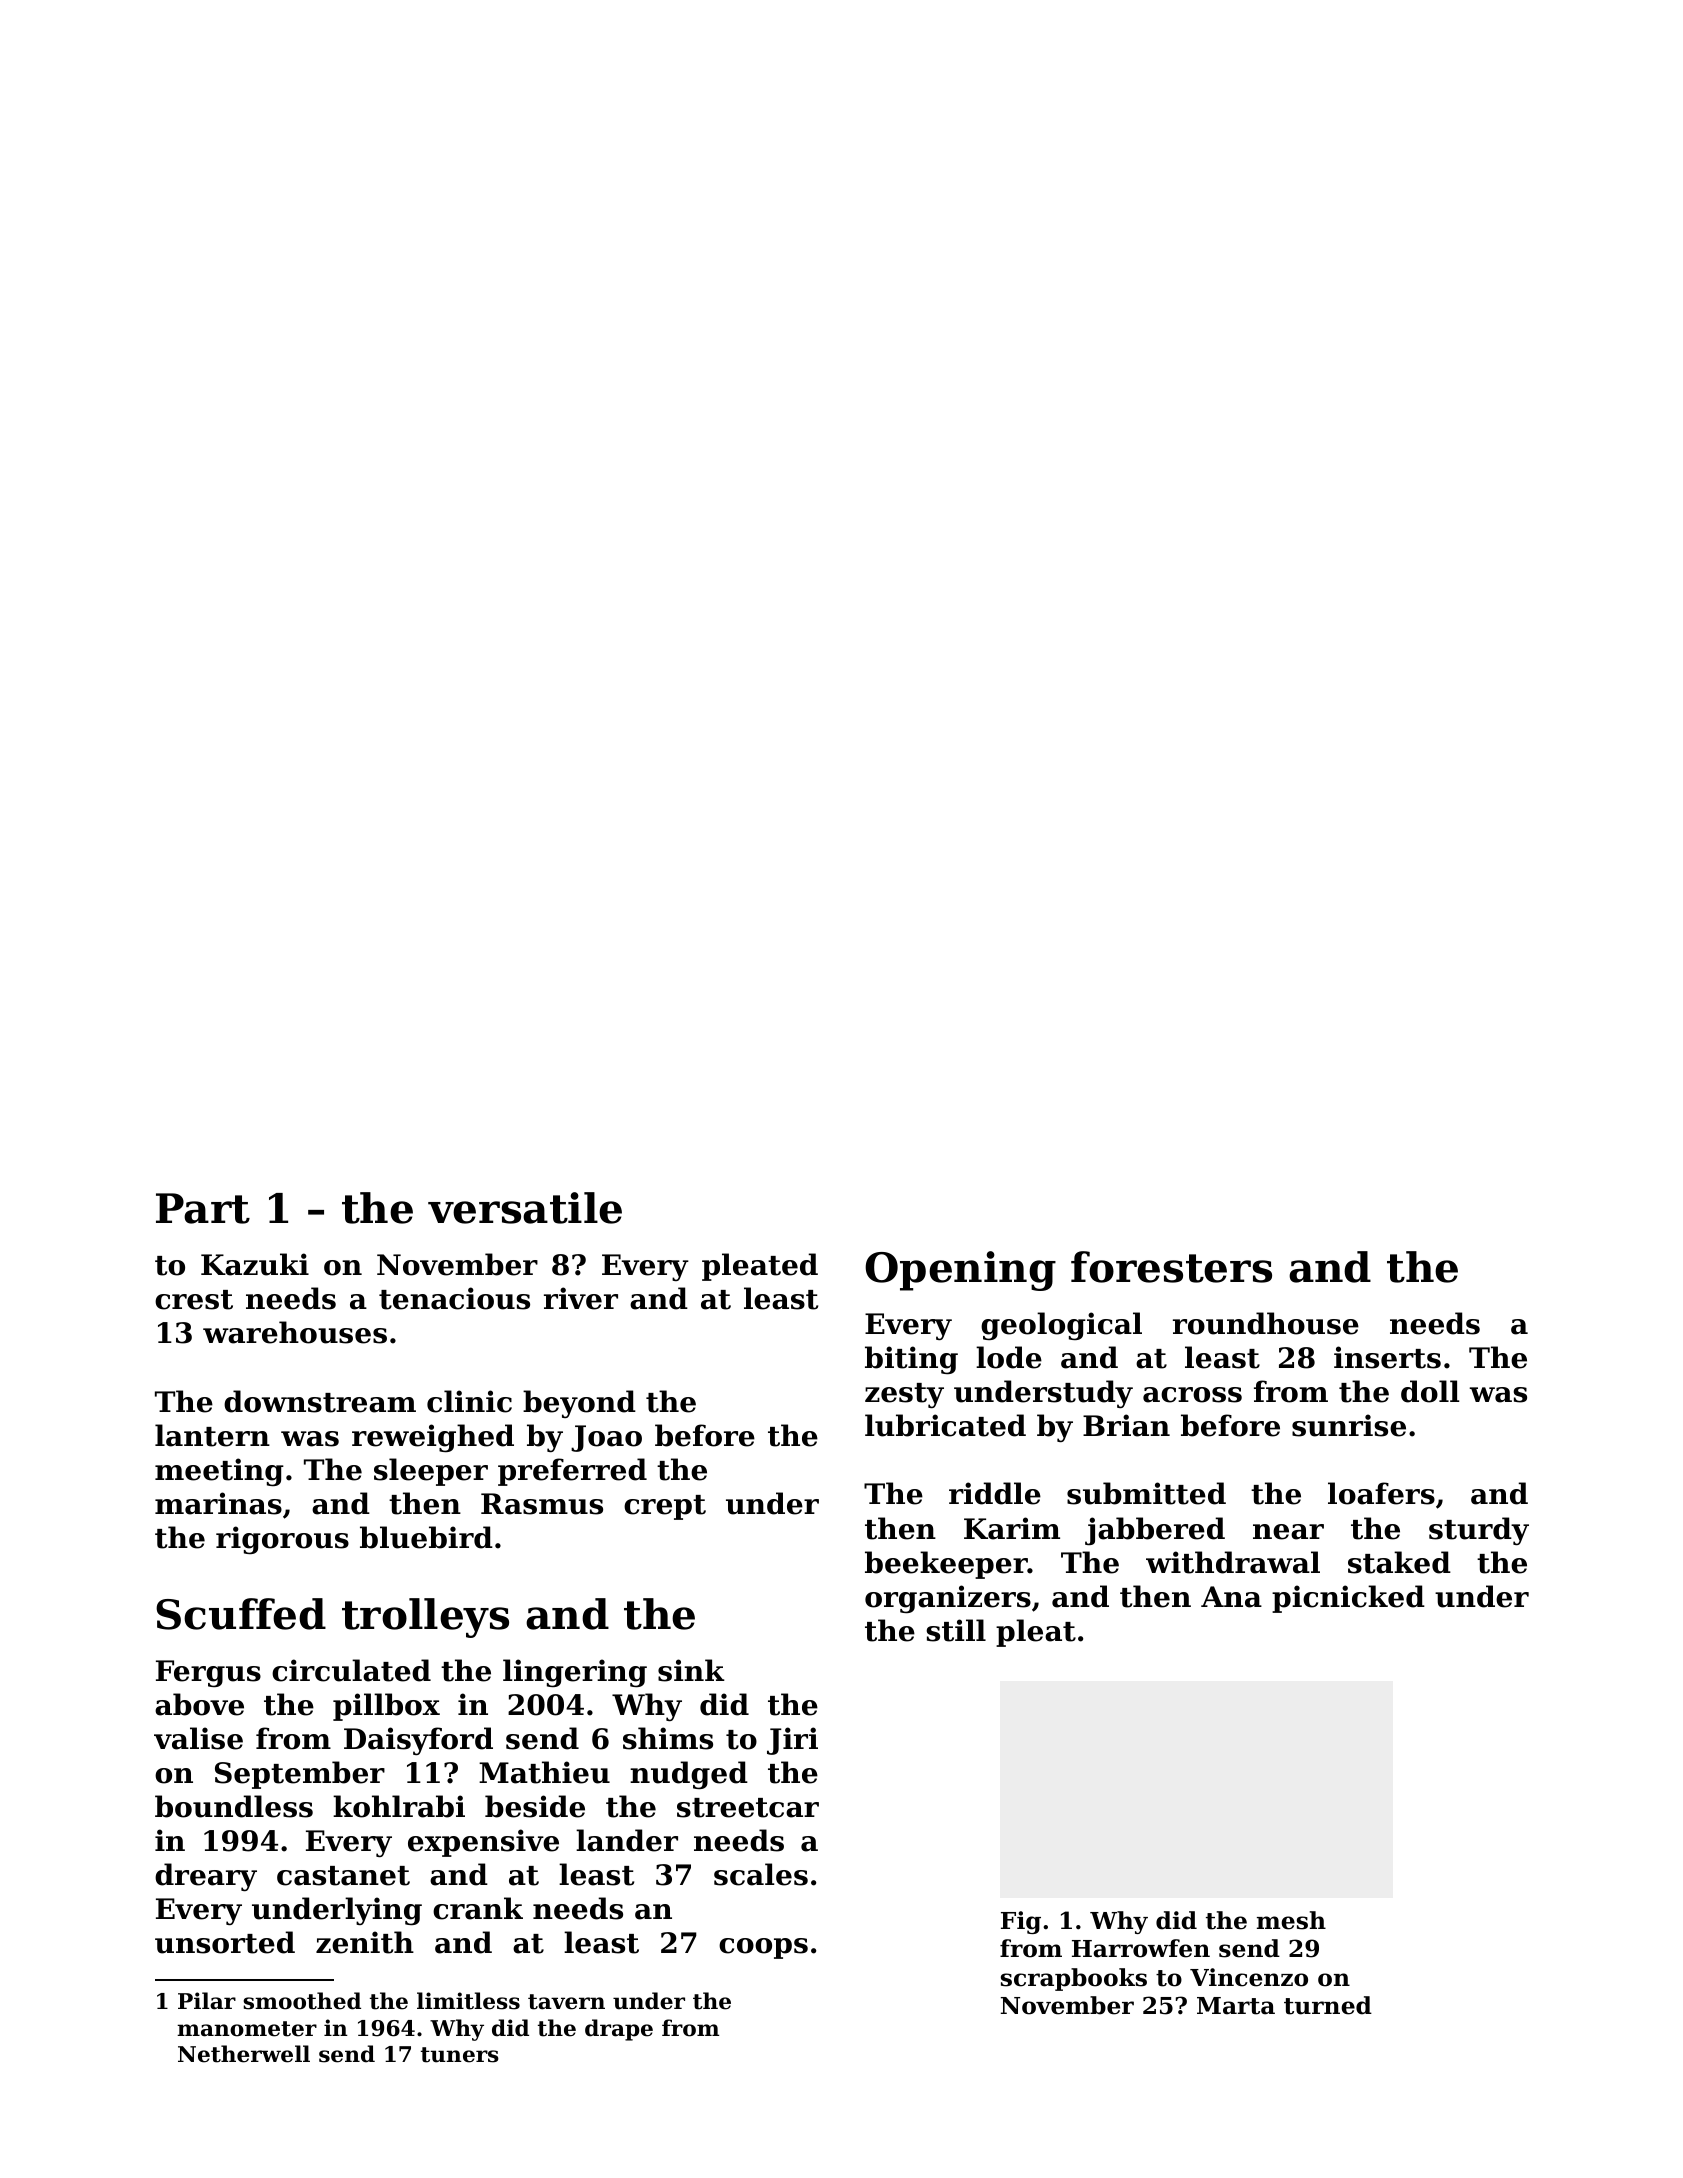 The height and width of the screenshot is (2178, 1683). What do you see at coordinates (255, 1264) in the screenshot?
I see `Kazuki` at bounding box center [255, 1264].
